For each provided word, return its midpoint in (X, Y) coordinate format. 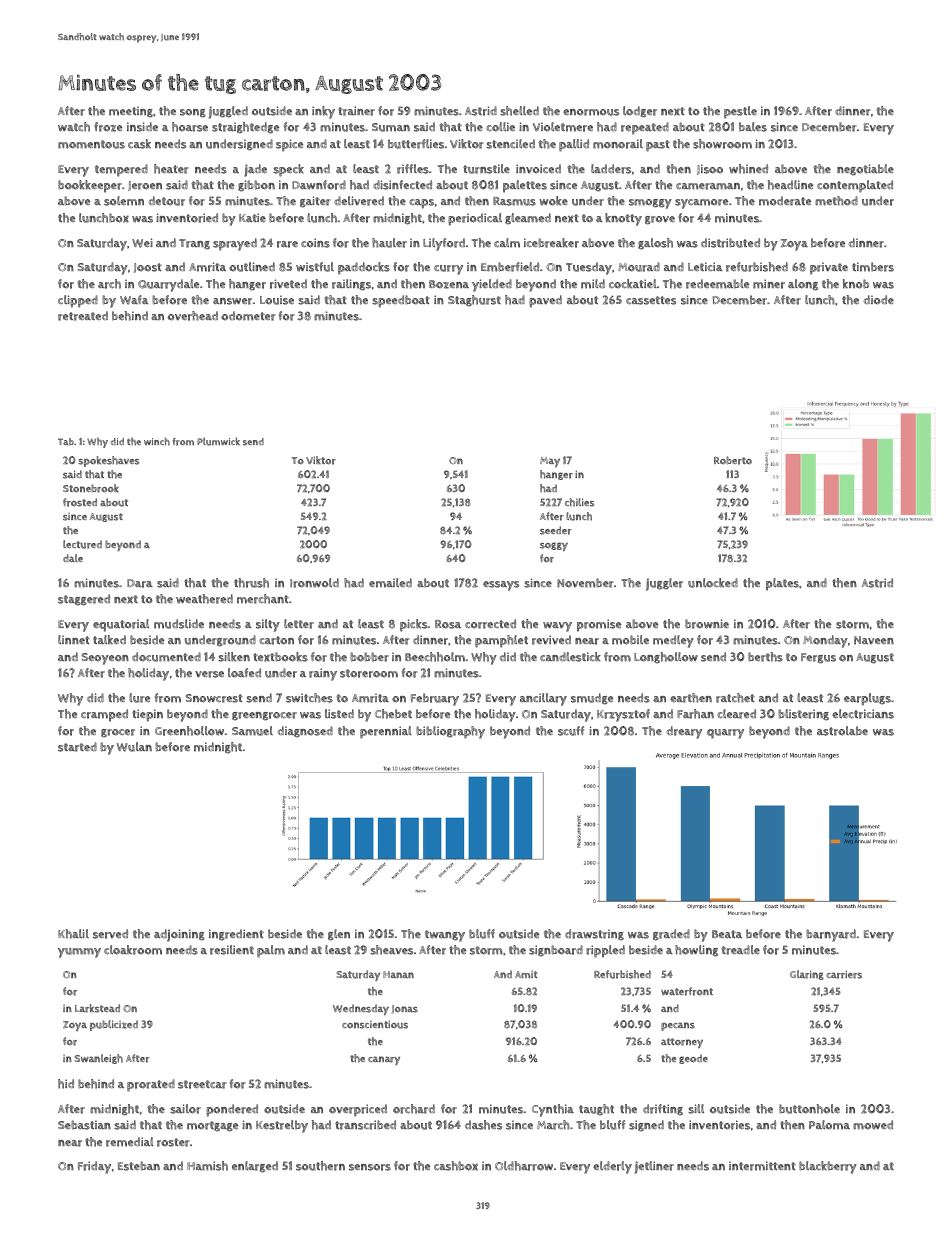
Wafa (134, 300)
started (77, 747)
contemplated (855, 186)
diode (879, 300)
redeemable (717, 284)
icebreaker (551, 243)
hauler (389, 243)
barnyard (831, 935)
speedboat (401, 301)
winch (157, 441)
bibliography (450, 732)
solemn (124, 201)
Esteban (139, 1166)
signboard (556, 951)
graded (671, 934)
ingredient (236, 934)
